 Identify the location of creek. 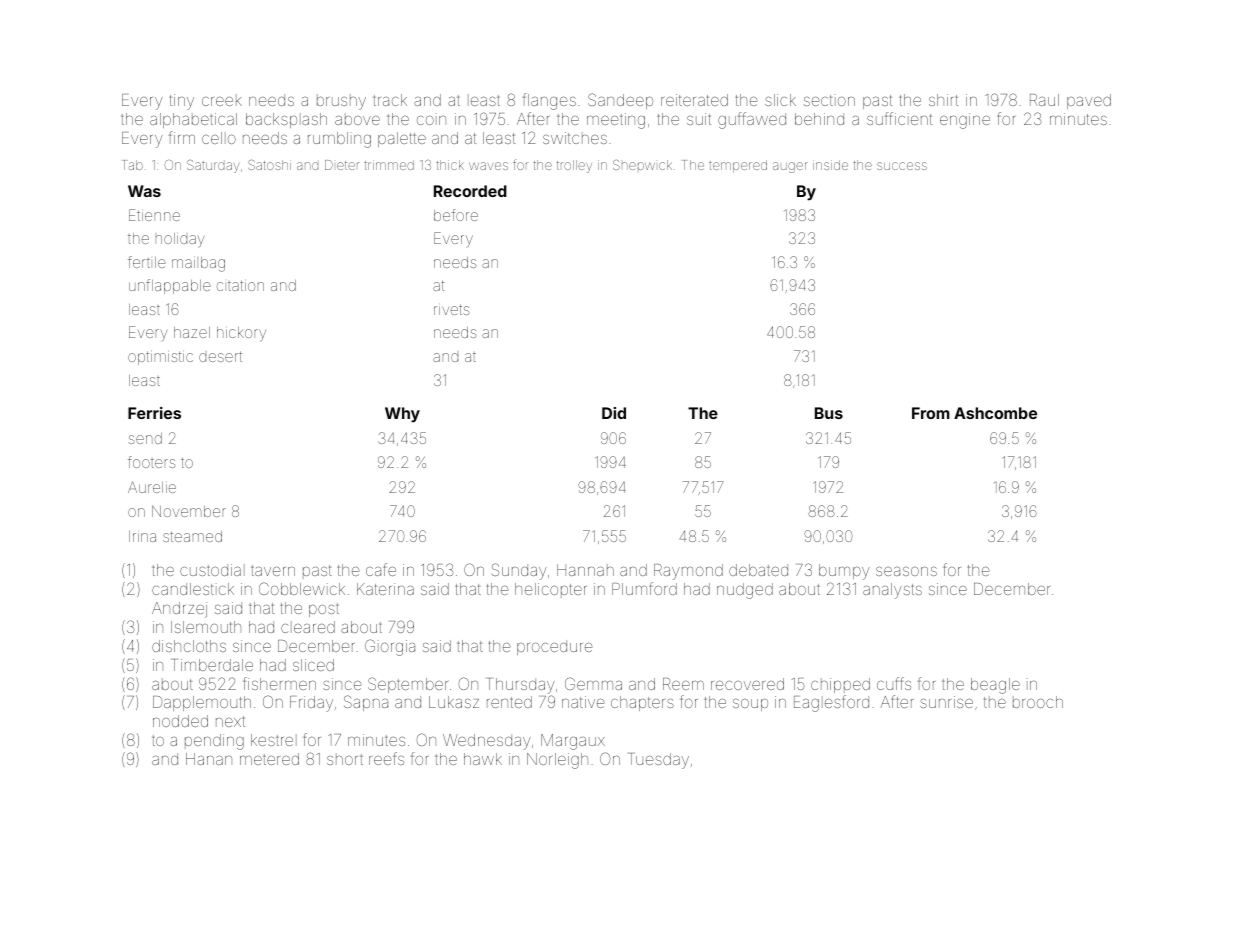
(222, 100).
